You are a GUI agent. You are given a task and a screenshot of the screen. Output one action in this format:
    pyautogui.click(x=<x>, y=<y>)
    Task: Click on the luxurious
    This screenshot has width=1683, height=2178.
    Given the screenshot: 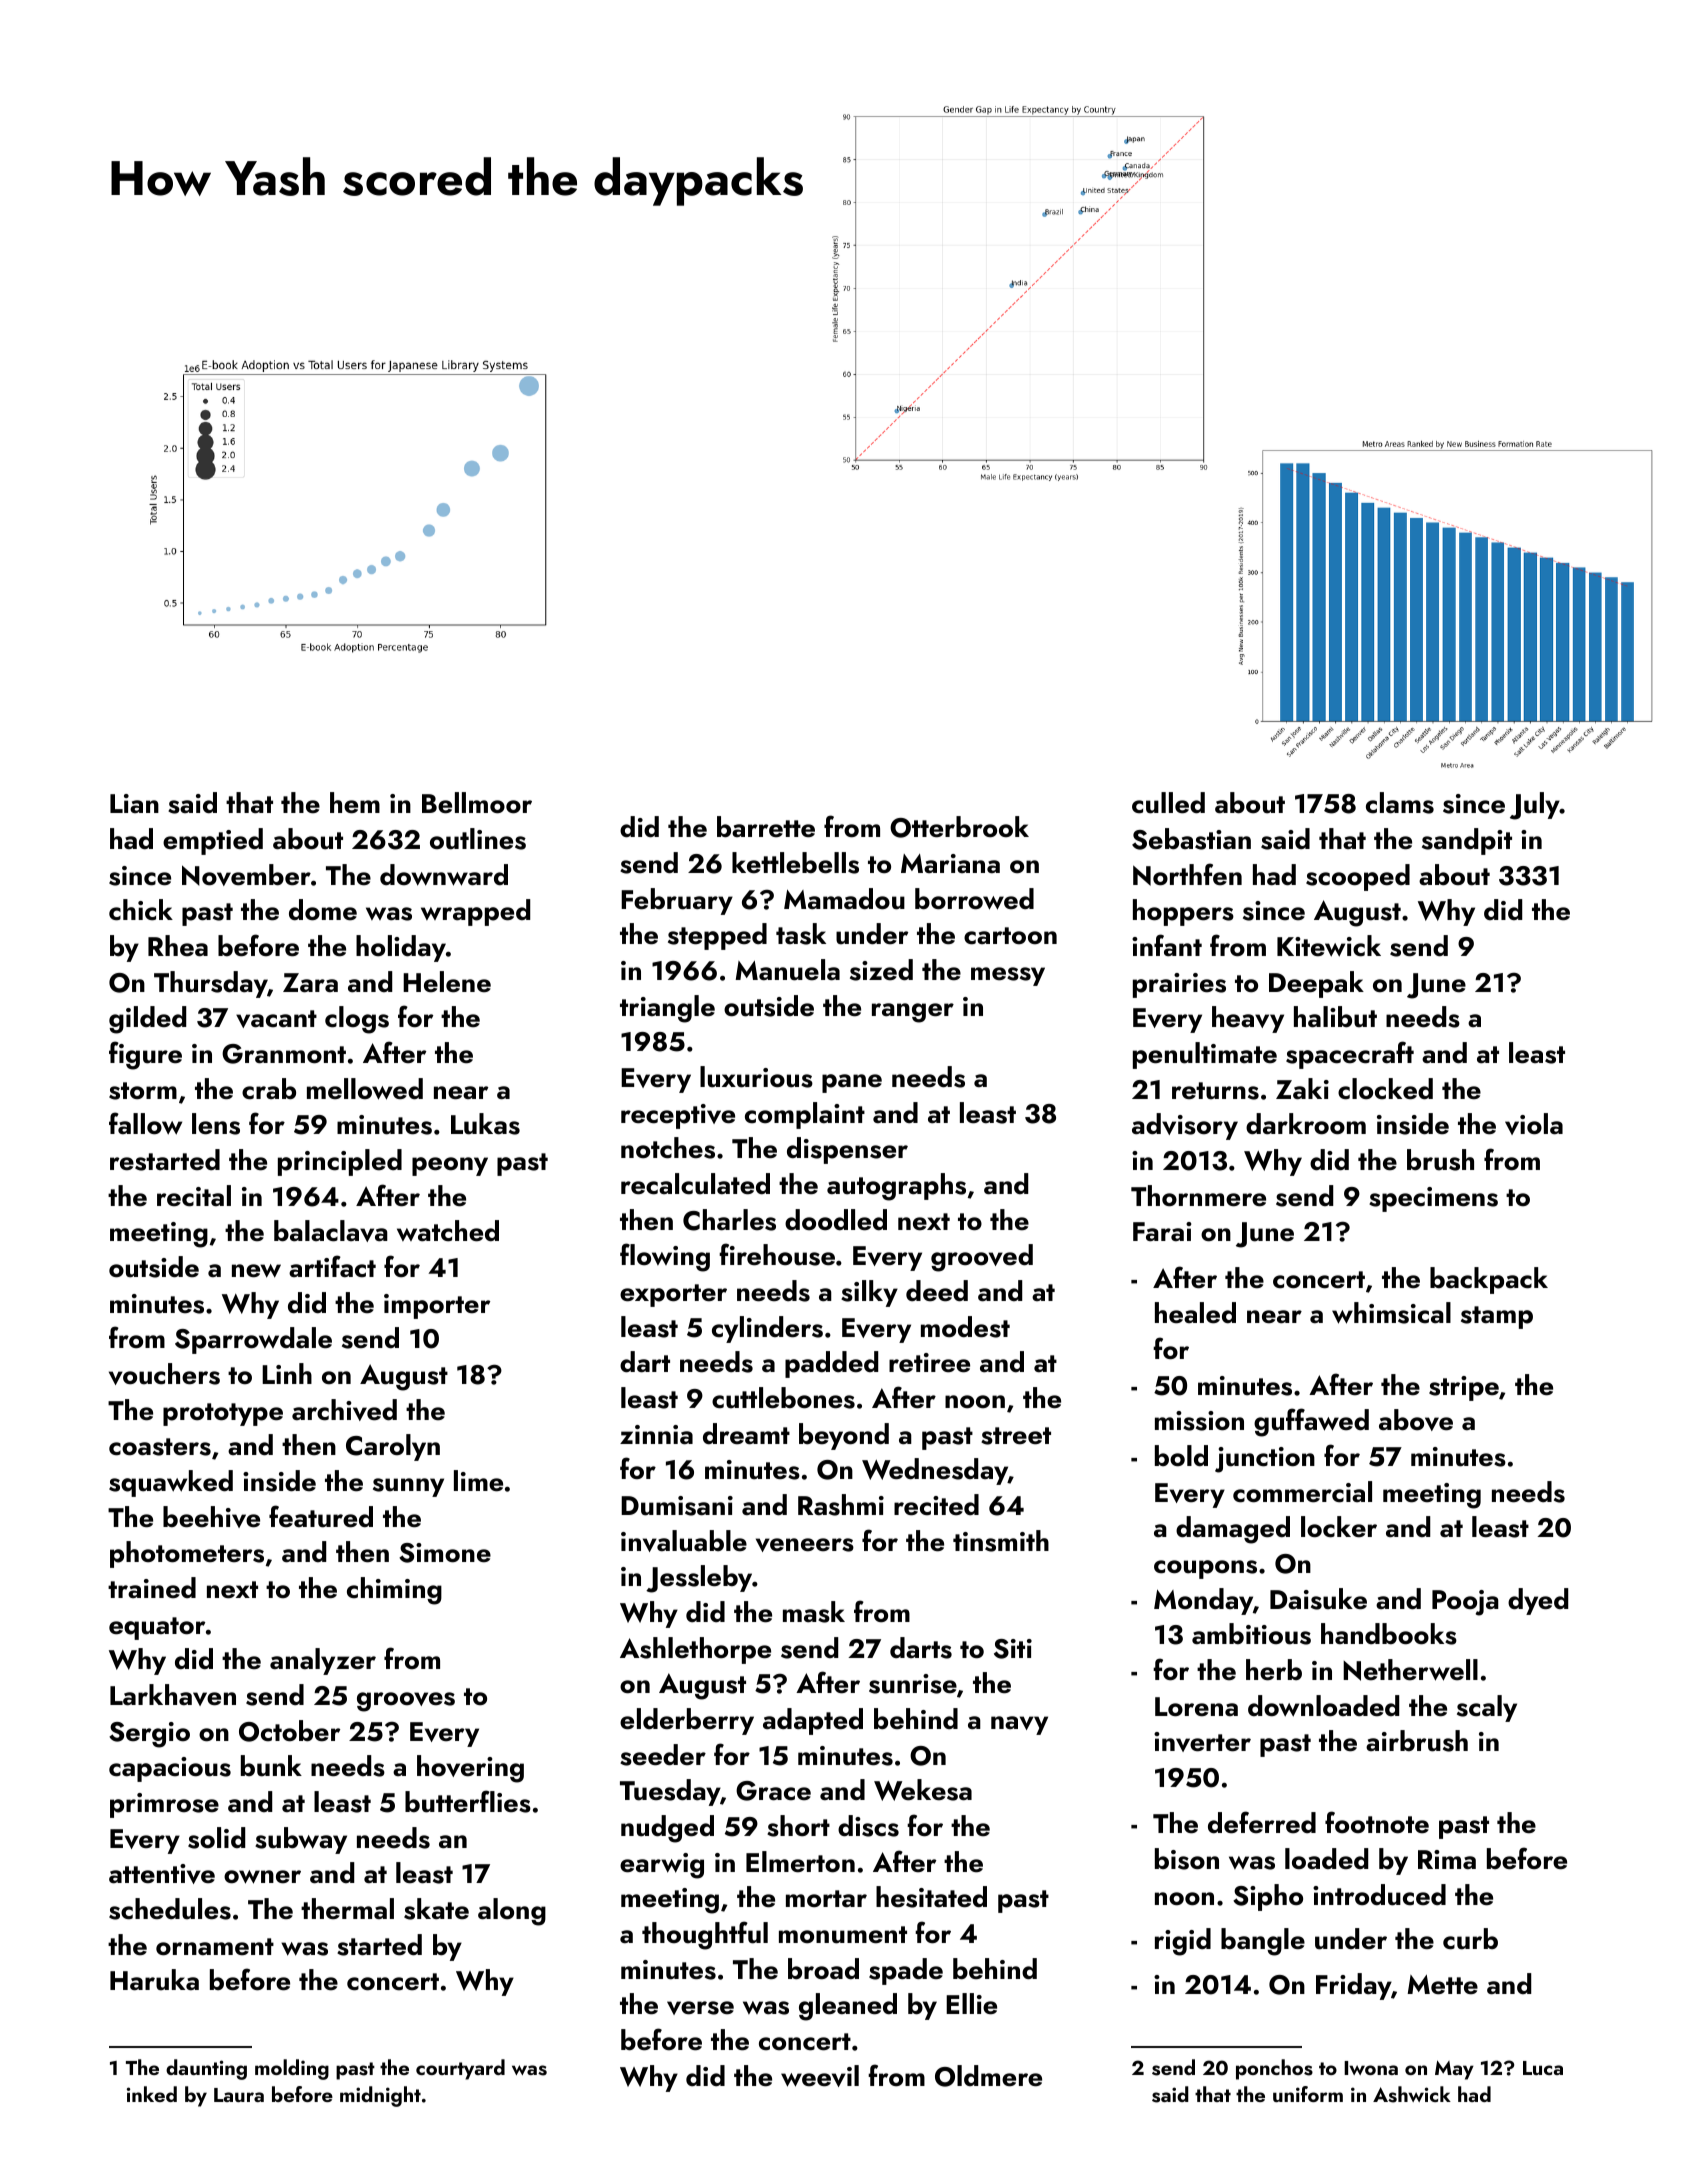 What is the action you would take?
    pyautogui.click(x=756, y=1077)
